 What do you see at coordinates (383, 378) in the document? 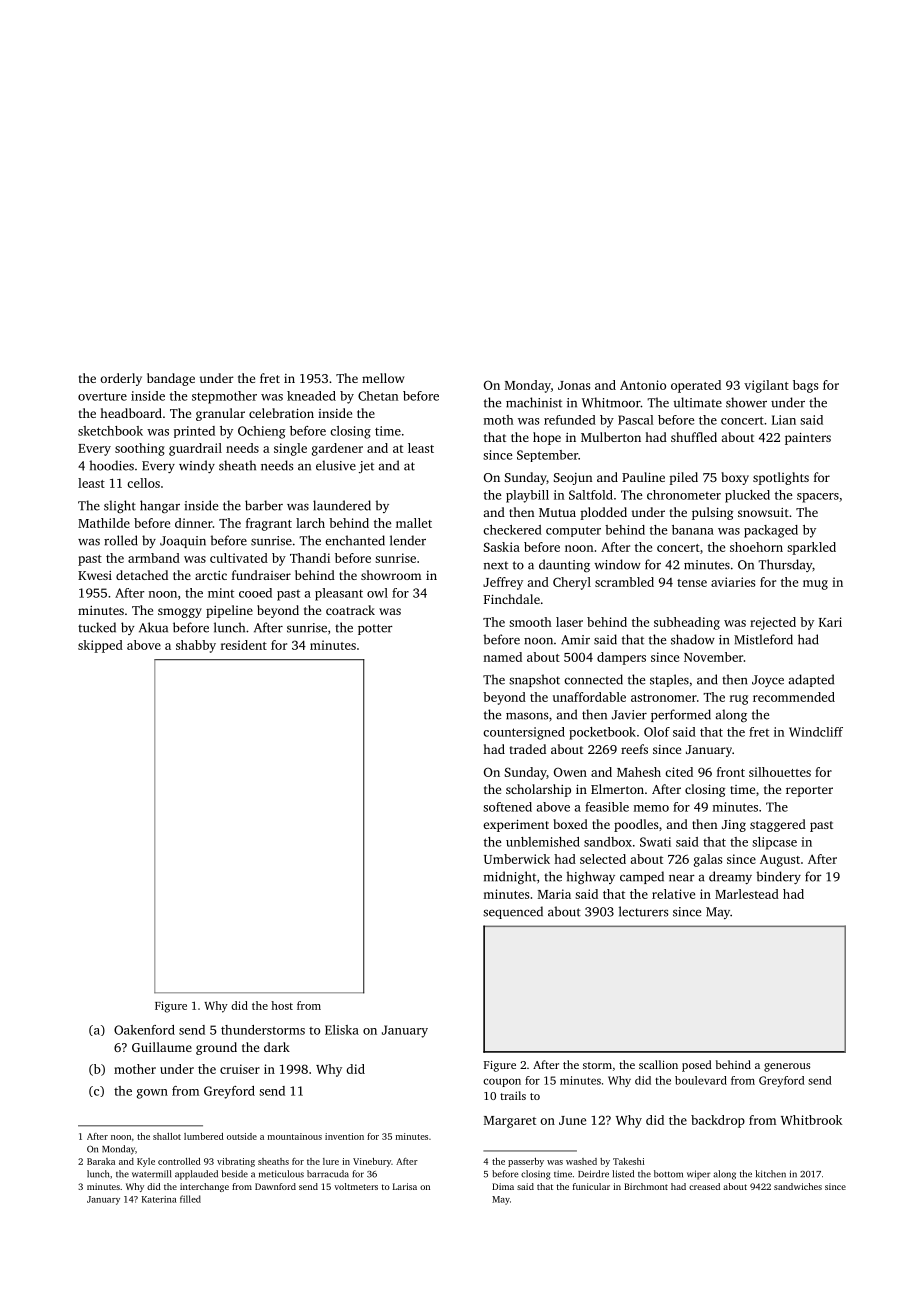
I see `mellow` at bounding box center [383, 378].
